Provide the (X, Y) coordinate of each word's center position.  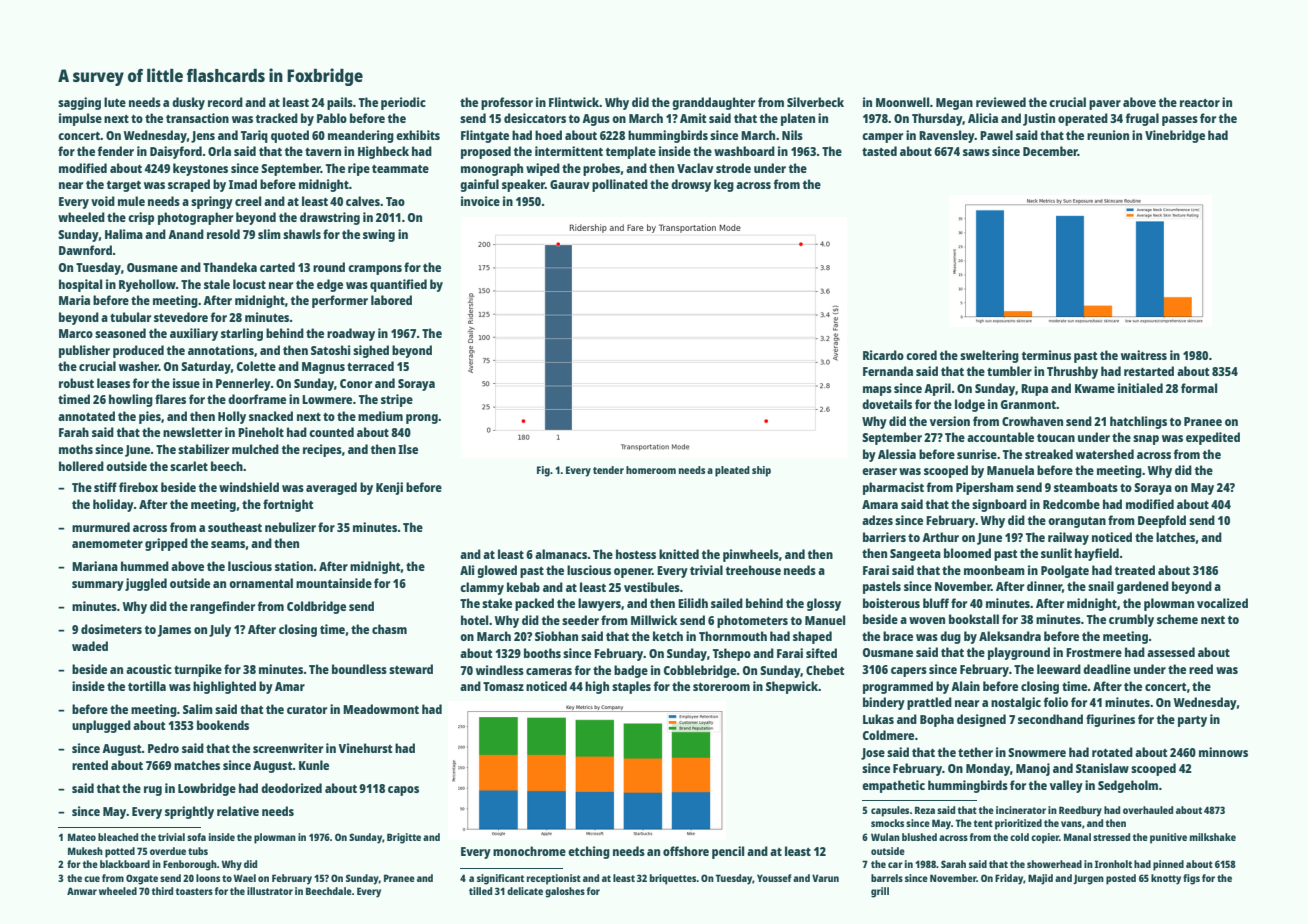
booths (542, 653)
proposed (486, 152)
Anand (186, 234)
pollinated (620, 185)
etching (589, 852)
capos (403, 791)
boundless (359, 669)
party (1192, 721)
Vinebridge (1175, 136)
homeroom (651, 470)
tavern (323, 152)
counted (331, 432)
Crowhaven (1032, 421)
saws (976, 152)
